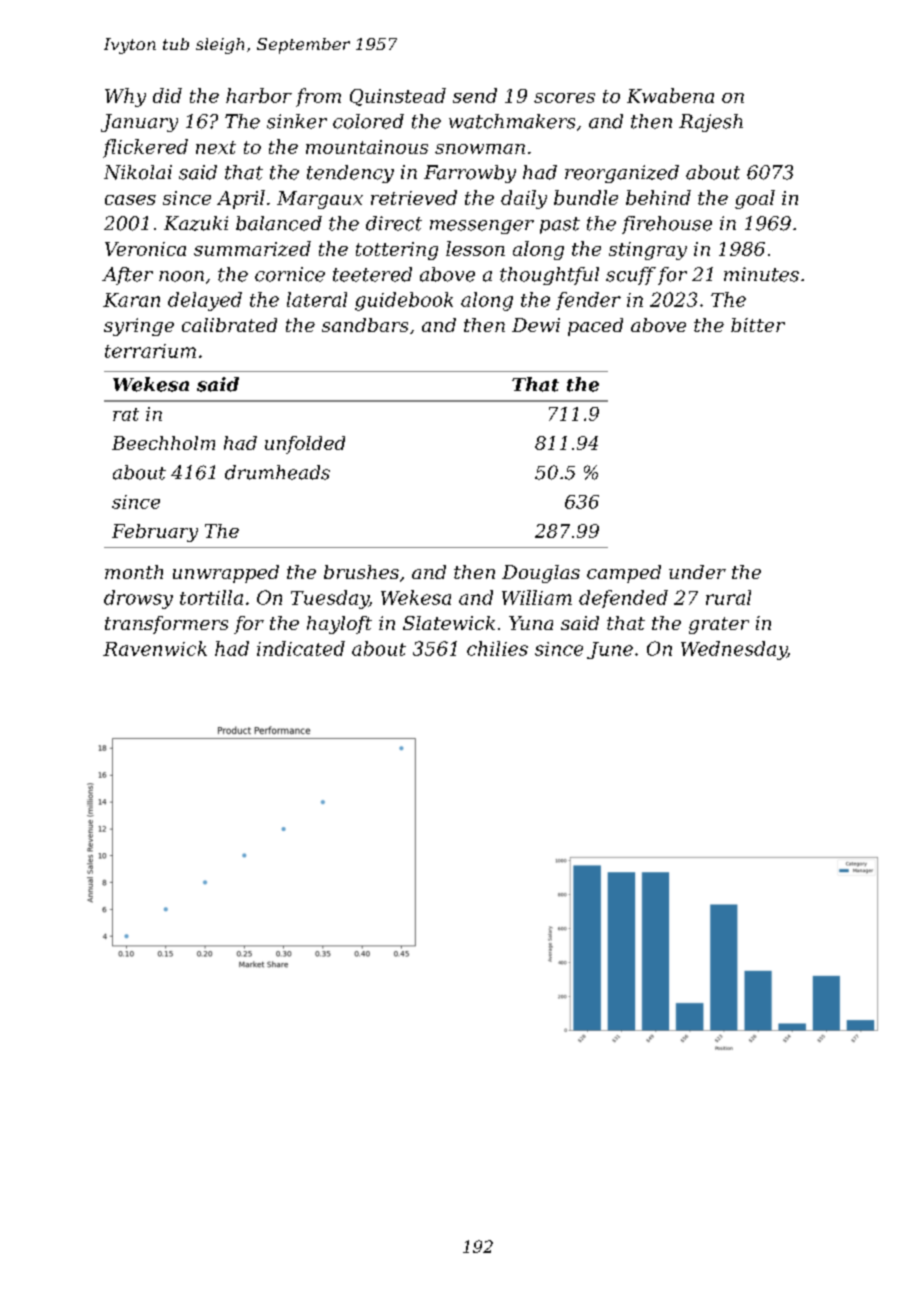 The width and height of the document is (924, 1314). I want to click on Why, so click(125, 97).
